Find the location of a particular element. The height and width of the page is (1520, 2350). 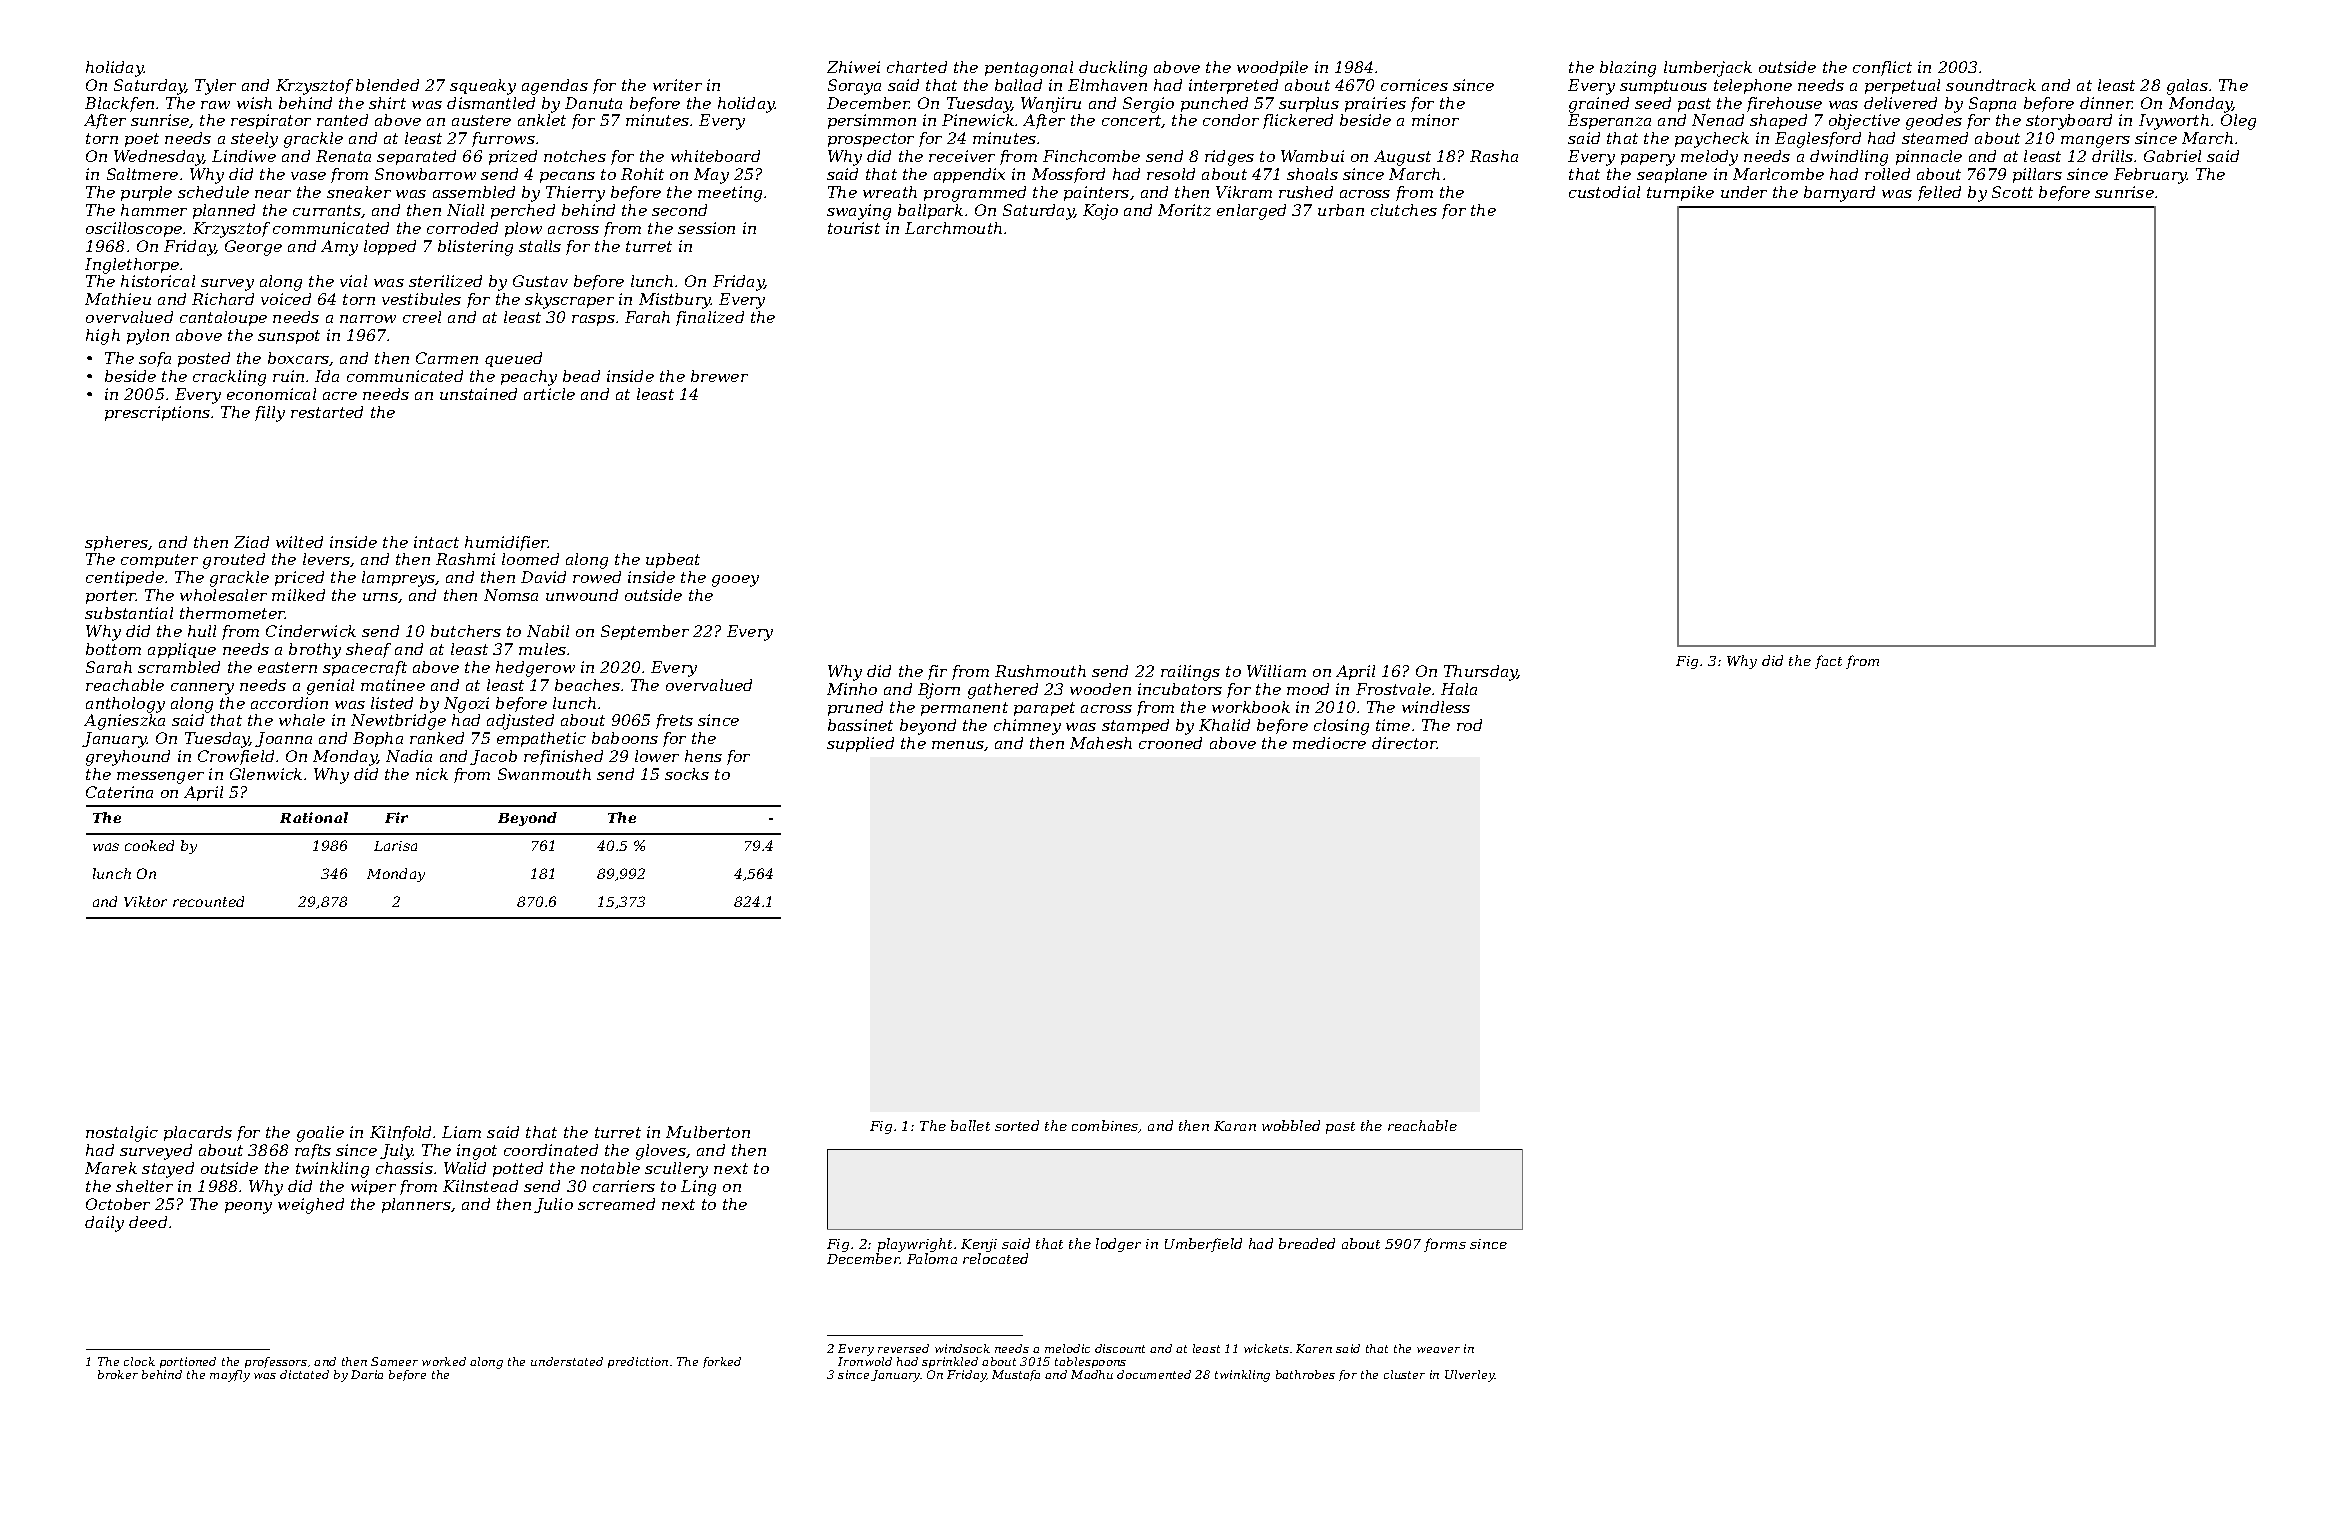

brewer is located at coordinates (719, 376).
